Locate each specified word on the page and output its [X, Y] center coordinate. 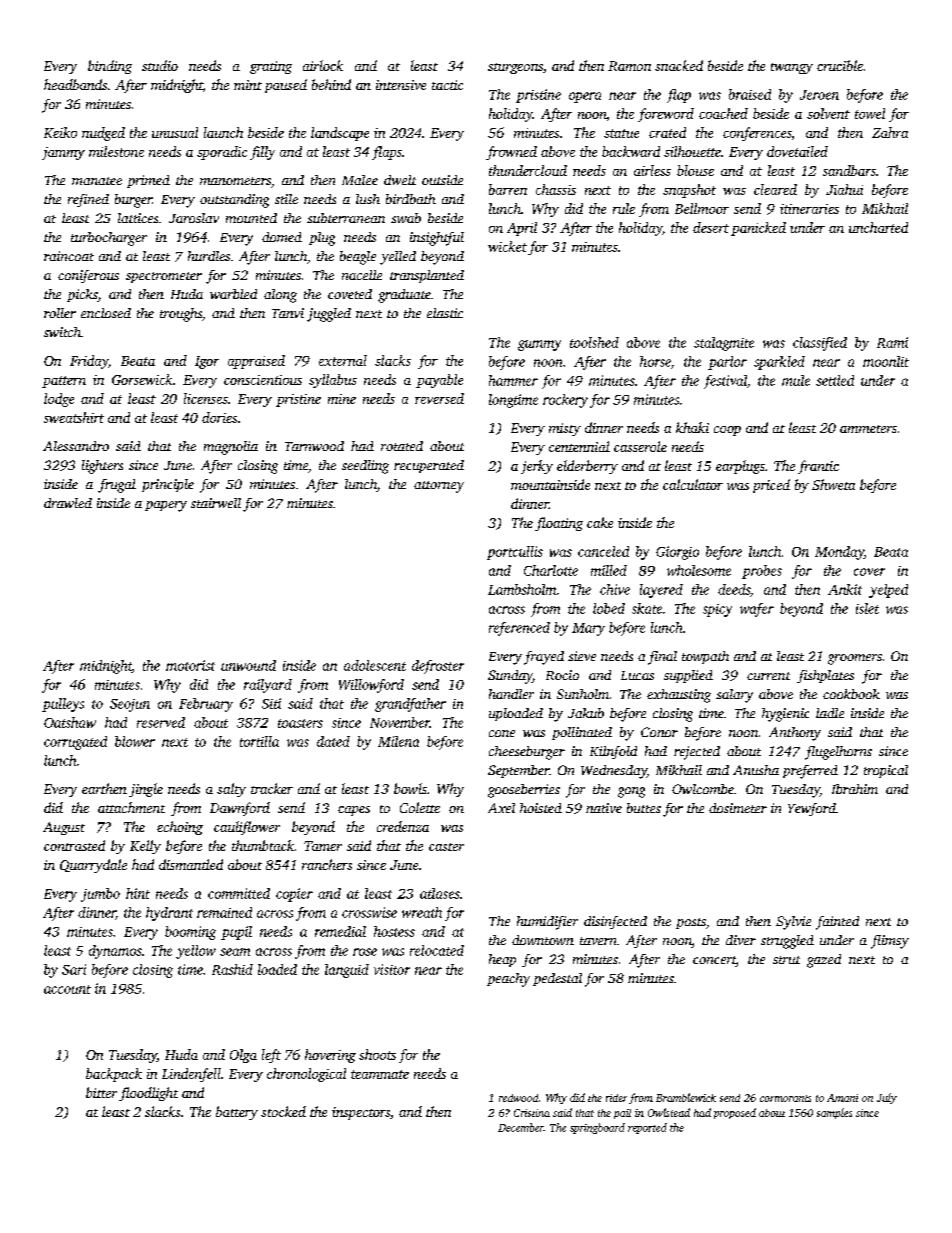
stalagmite [724, 344]
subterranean [346, 218]
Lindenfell [191, 1075]
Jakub [586, 713]
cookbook [851, 694]
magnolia [231, 448]
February [206, 705]
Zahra [890, 132]
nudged [103, 134]
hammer [513, 380]
